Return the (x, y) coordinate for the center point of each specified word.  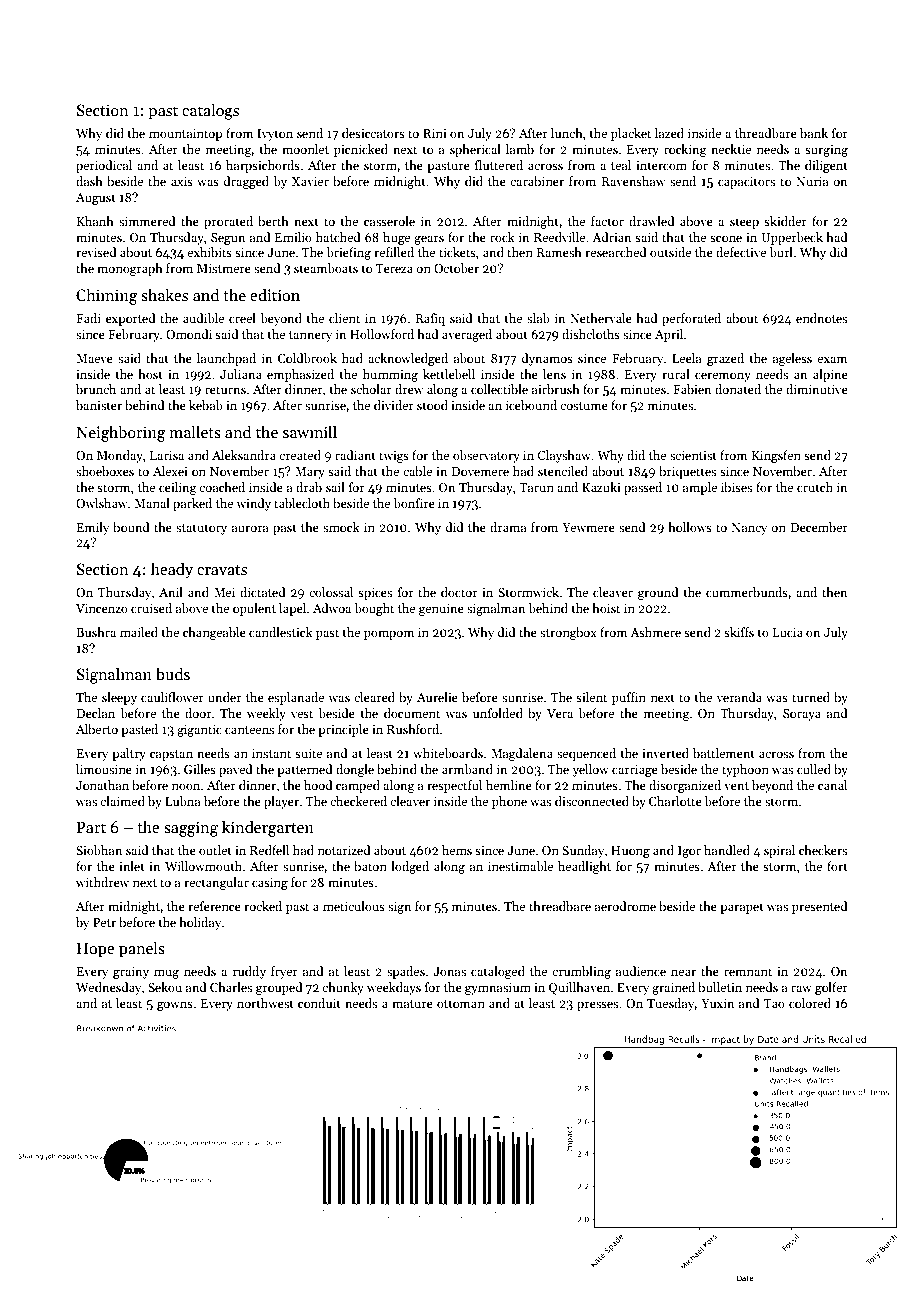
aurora (250, 528)
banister (99, 405)
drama (508, 527)
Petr (104, 922)
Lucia (788, 632)
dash (89, 181)
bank (814, 133)
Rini (435, 133)
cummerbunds (747, 592)
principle (343, 730)
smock (341, 527)
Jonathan (102, 785)
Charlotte (675, 801)
